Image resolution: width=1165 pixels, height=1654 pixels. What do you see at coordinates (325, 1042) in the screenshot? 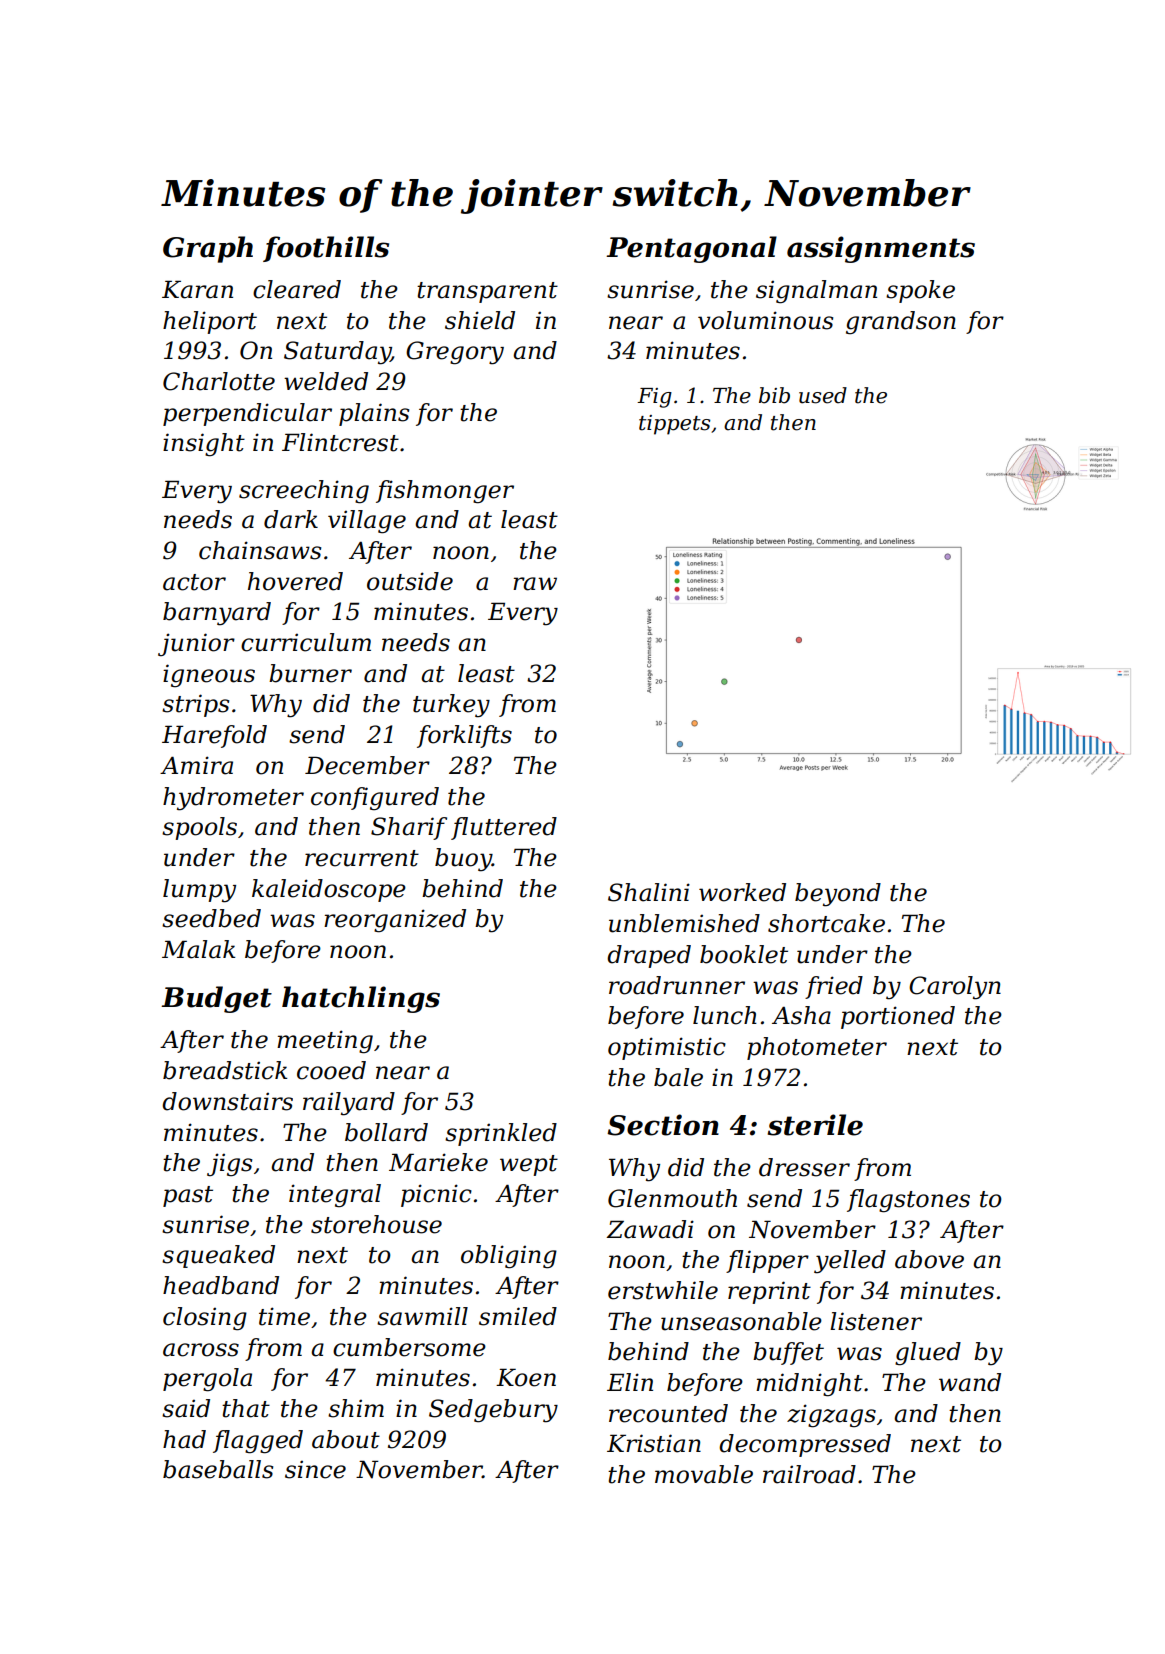
I see `meeting` at bounding box center [325, 1042].
